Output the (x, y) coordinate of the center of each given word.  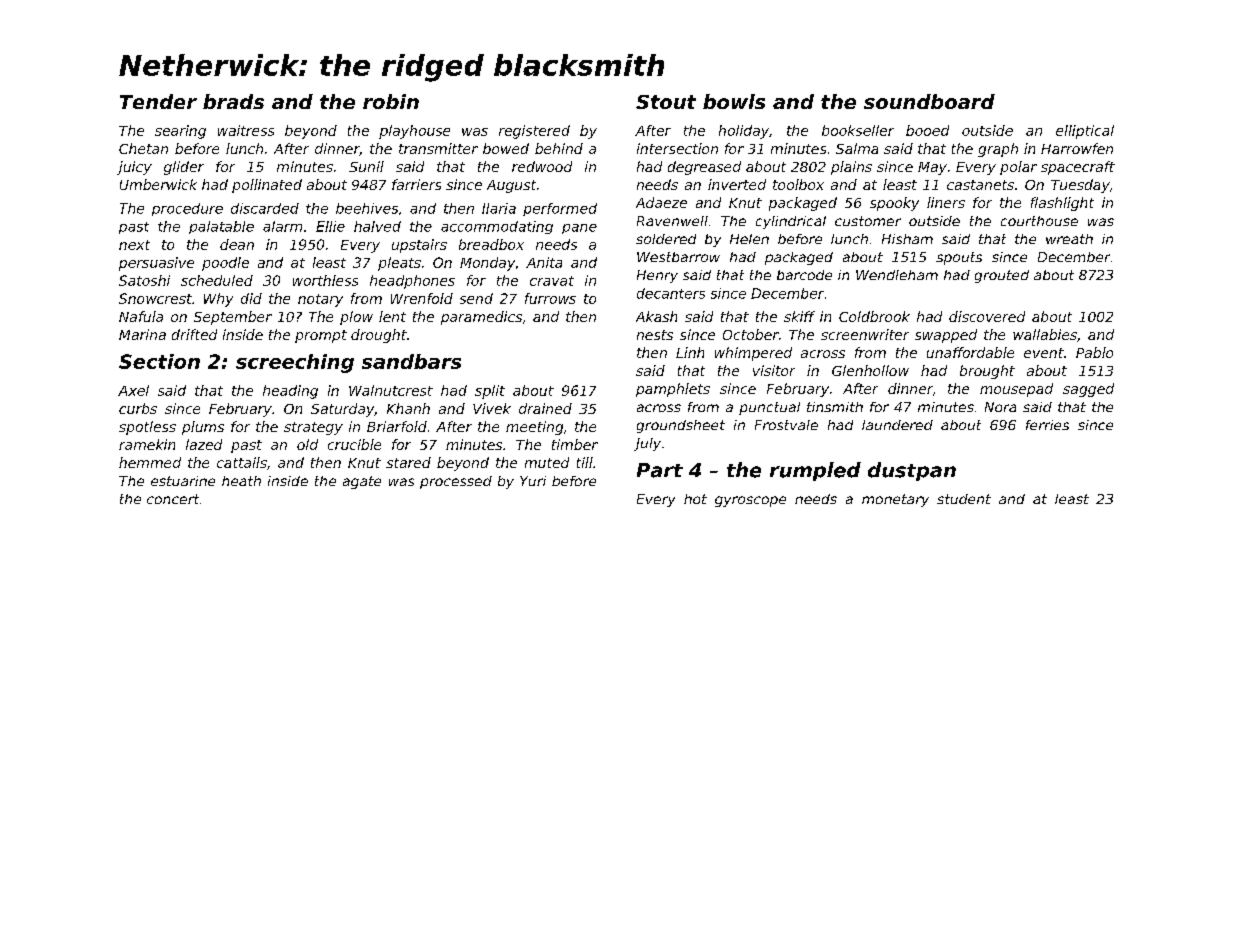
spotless (147, 428)
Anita (544, 262)
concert (173, 499)
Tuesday (1080, 186)
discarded (265, 208)
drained (545, 408)
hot (695, 499)
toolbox (798, 184)
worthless (325, 280)
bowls (734, 101)
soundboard (929, 101)
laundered (897, 425)
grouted (1002, 276)
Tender (158, 101)
